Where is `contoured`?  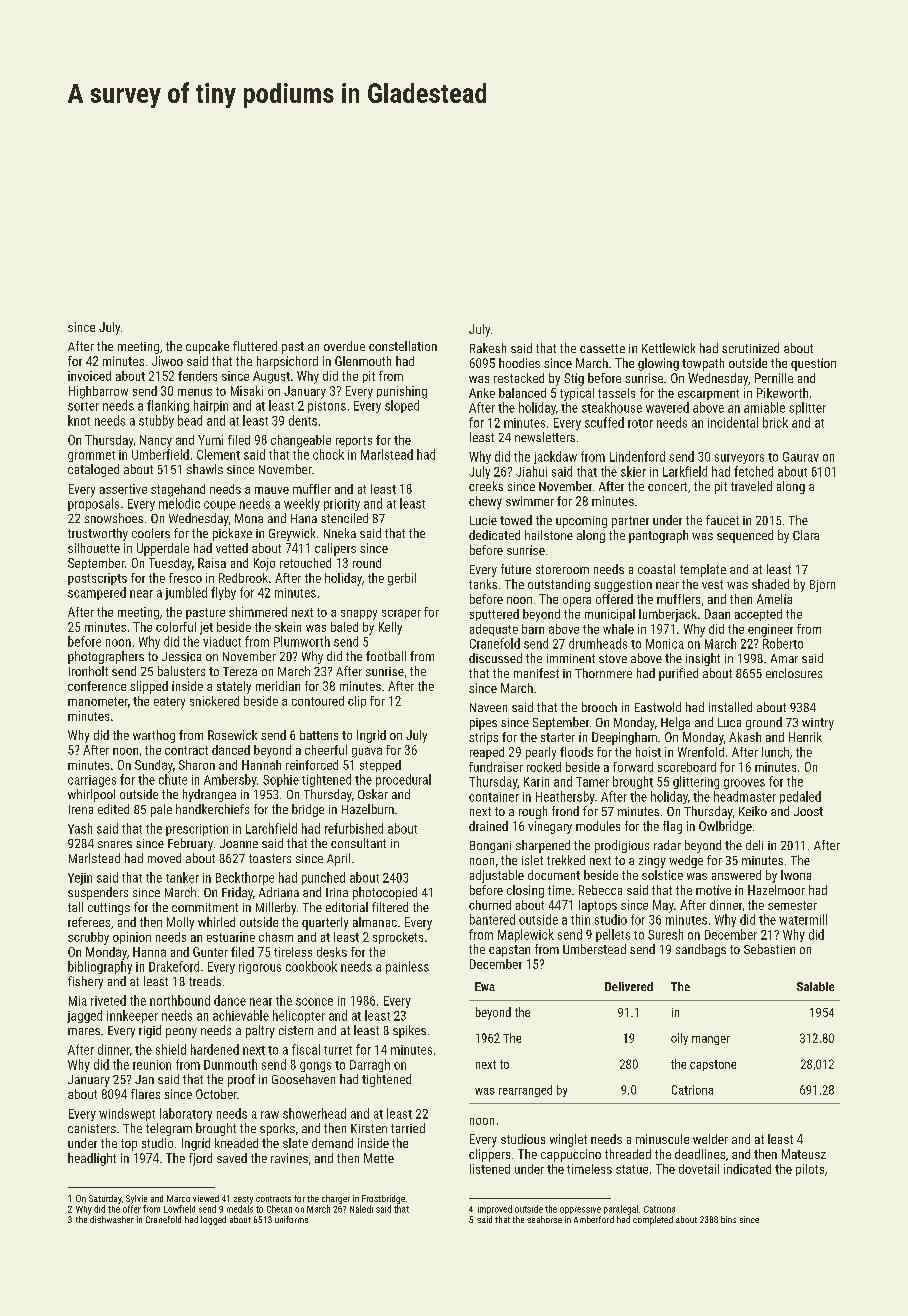 contoured is located at coordinates (318, 701).
